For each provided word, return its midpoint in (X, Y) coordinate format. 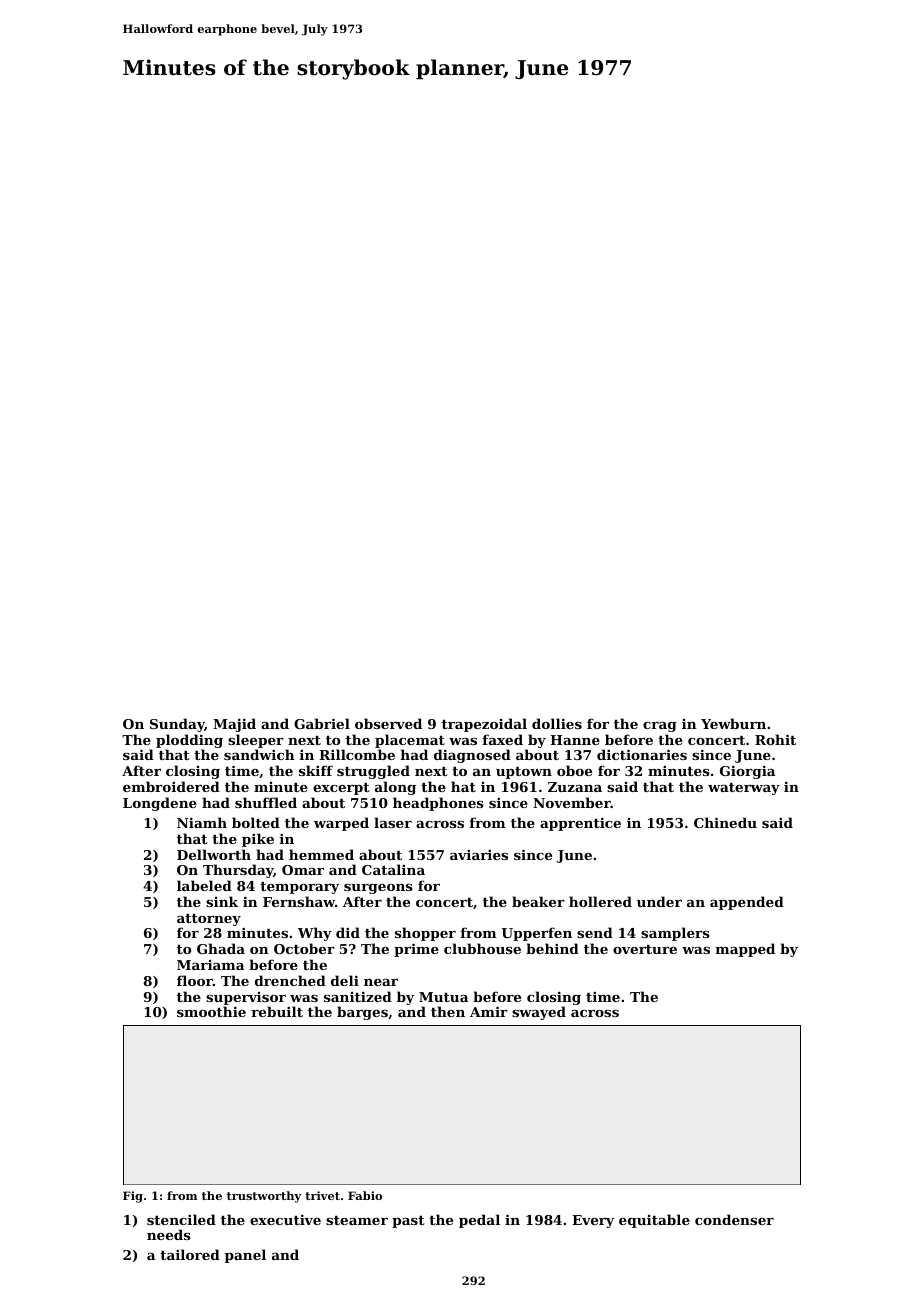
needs (169, 1234)
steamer (357, 1220)
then (448, 1011)
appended (747, 903)
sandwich (259, 754)
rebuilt (277, 1011)
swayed (539, 1013)
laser (393, 822)
